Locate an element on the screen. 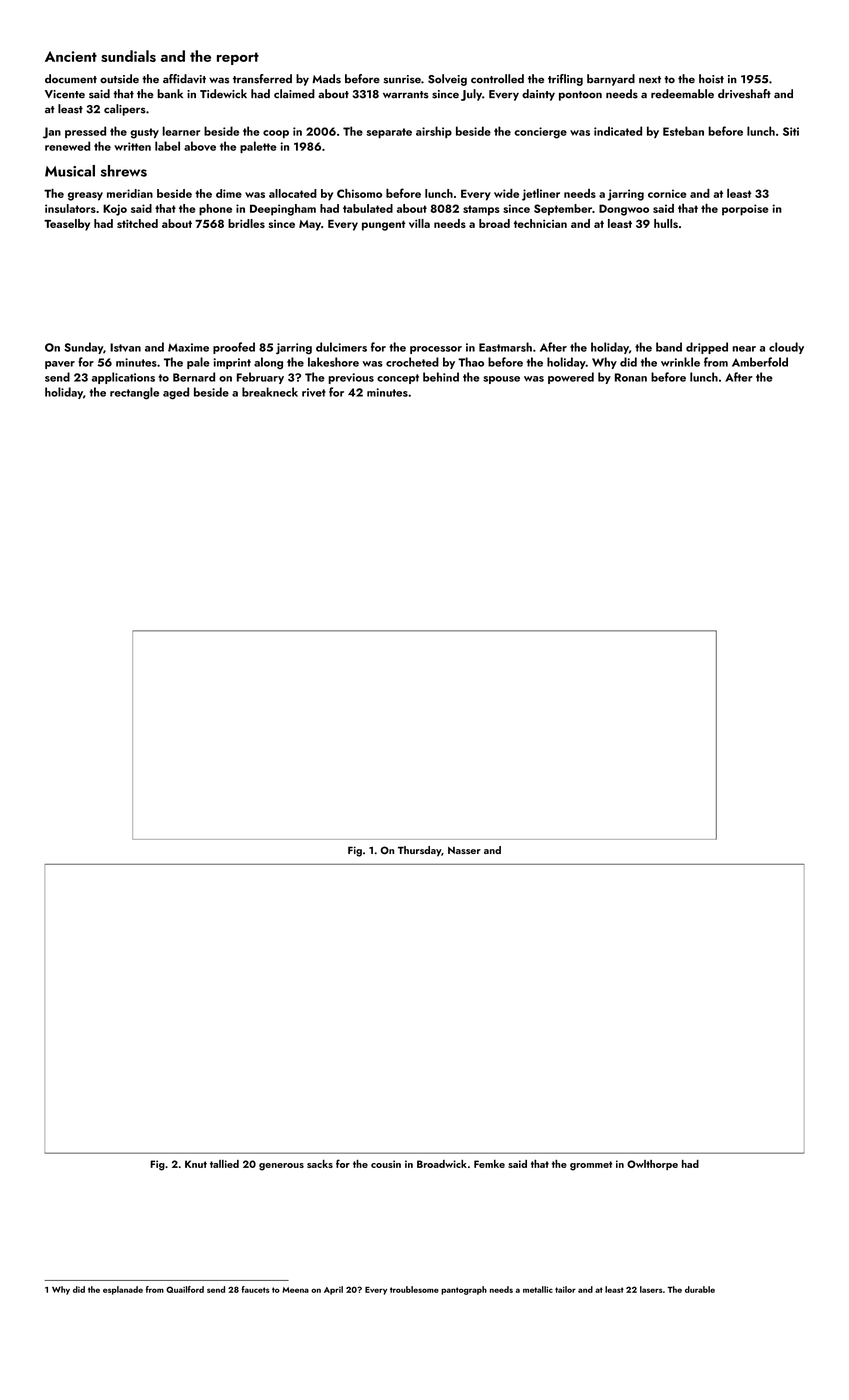  behind is located at coordinates (441, 377).
